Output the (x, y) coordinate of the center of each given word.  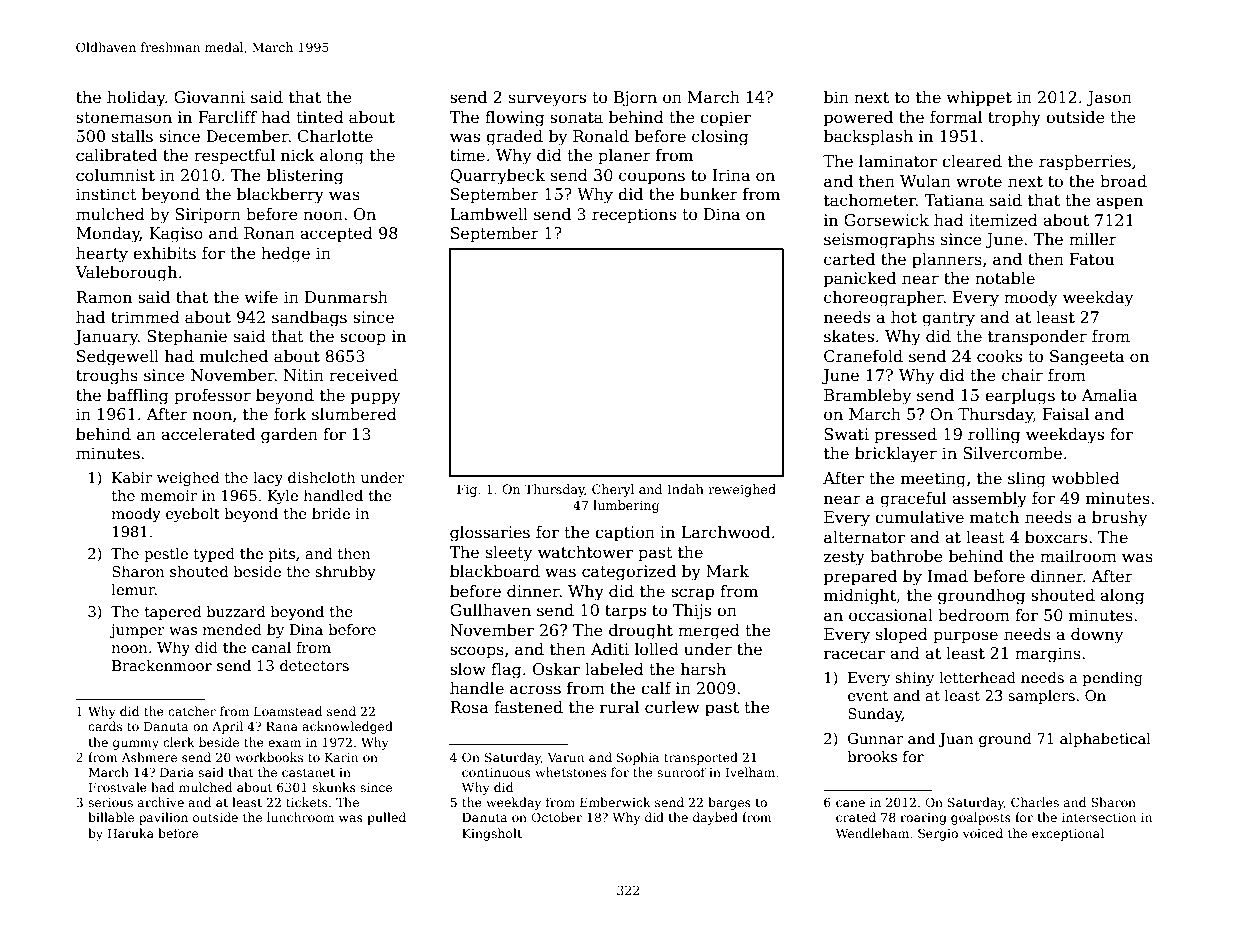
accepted (336, 235)
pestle (166, 554)
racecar (854, 655)
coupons (652, 178)
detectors (314, 665)
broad (1123, 181)
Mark (727, 571)
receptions (634, 216)
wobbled (1085, 478)
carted (849, 259)
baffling (138, 397)
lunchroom (300, 817)
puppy (375, 398)
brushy (1119, 519)
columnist (115, 175)
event (868, 696)
